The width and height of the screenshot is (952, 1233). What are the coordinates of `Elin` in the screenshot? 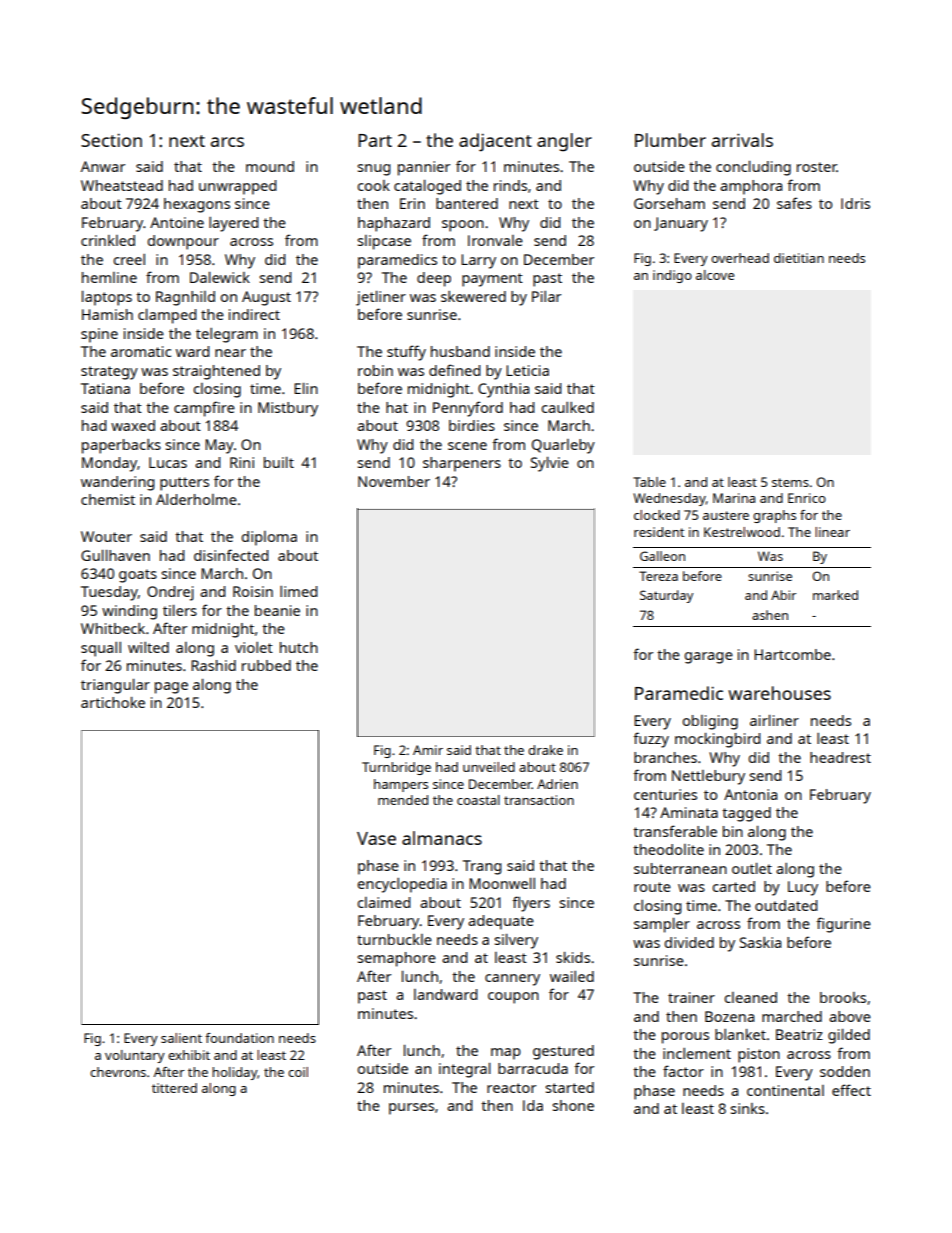 It's located at (306, 388).
